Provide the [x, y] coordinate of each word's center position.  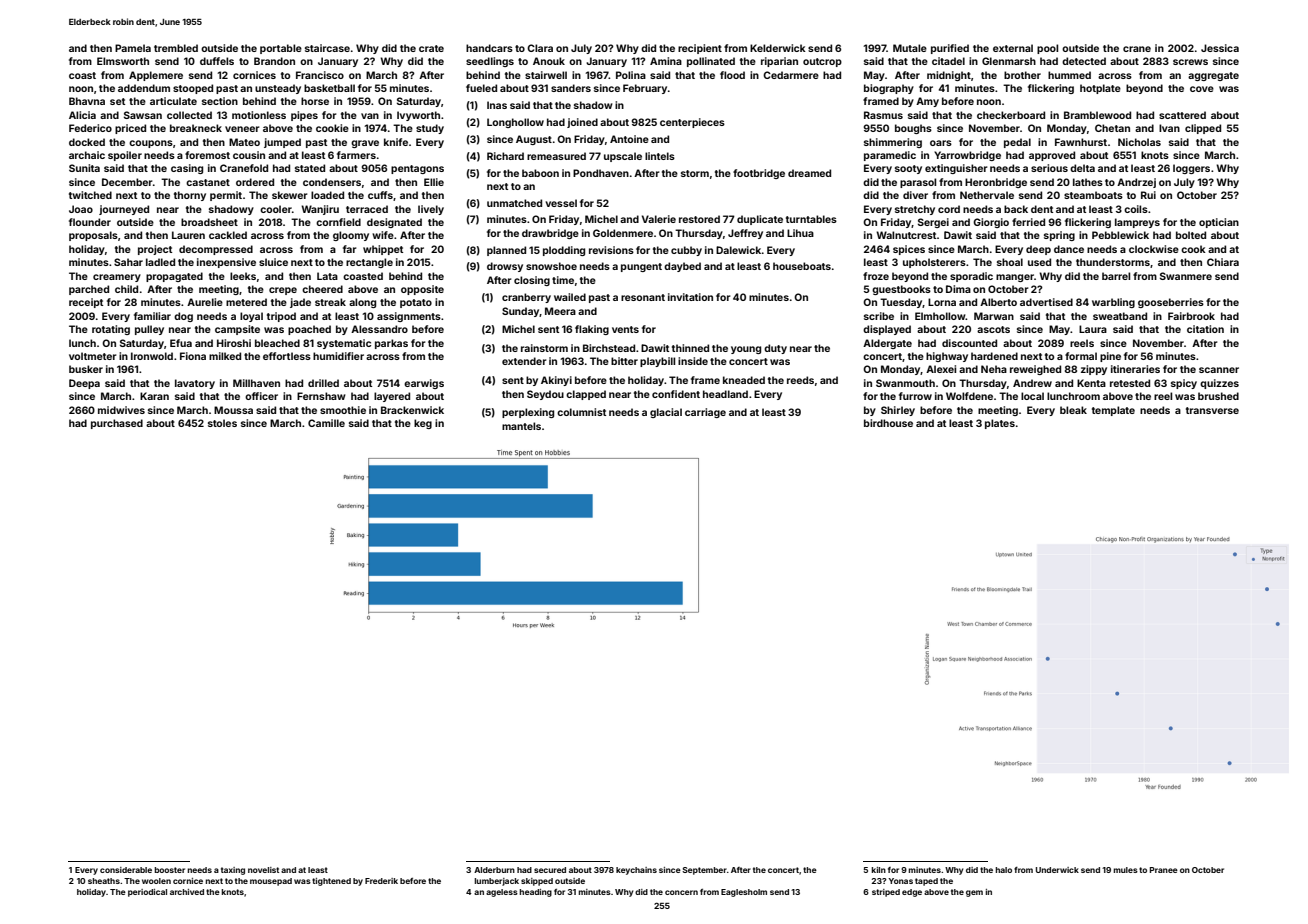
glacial [666, 413]
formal [1081, 356]
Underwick [1057, 870]
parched [89, 290]
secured [550, 870]
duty [775, 349]
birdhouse [888, 423]
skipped [537, 882]
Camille [326, 423]
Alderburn [494, 870]
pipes [304, 116]
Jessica [1220, 48]
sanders [571, 88]
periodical [147, 893]
